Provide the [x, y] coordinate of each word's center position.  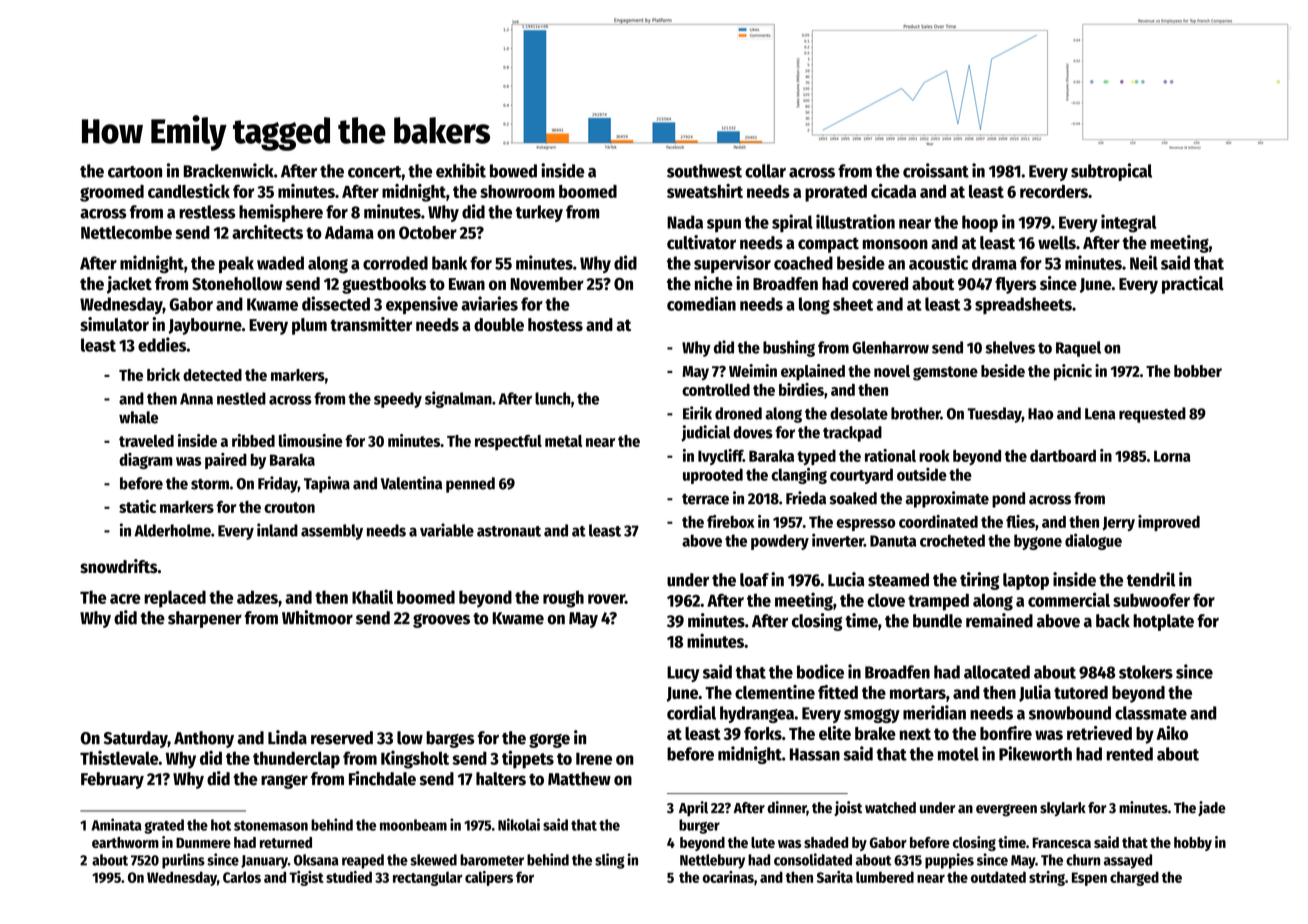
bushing [789, 348]
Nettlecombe [126, 232]
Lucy [683, 674]
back [1113, 621]
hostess [555, 324]
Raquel [1078, 349]
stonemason [271, 826]
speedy [398, 400]
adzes [257, 597]
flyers [1015, 285]
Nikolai [519, 824]
